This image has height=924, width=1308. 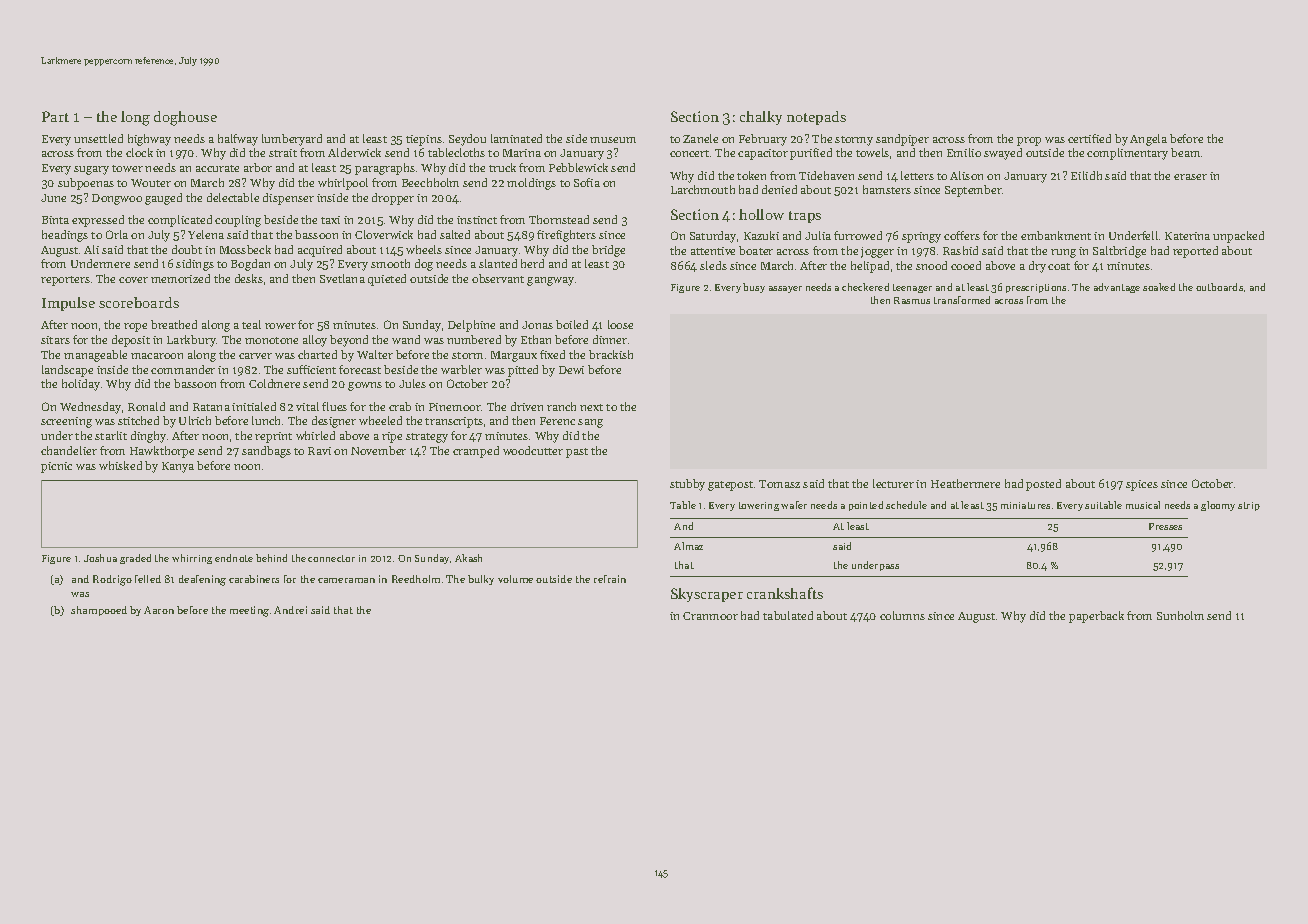 What do you see at coordinates (779, 484) in the image?
I see `Tomasz` at bounding box center [779, 484].
